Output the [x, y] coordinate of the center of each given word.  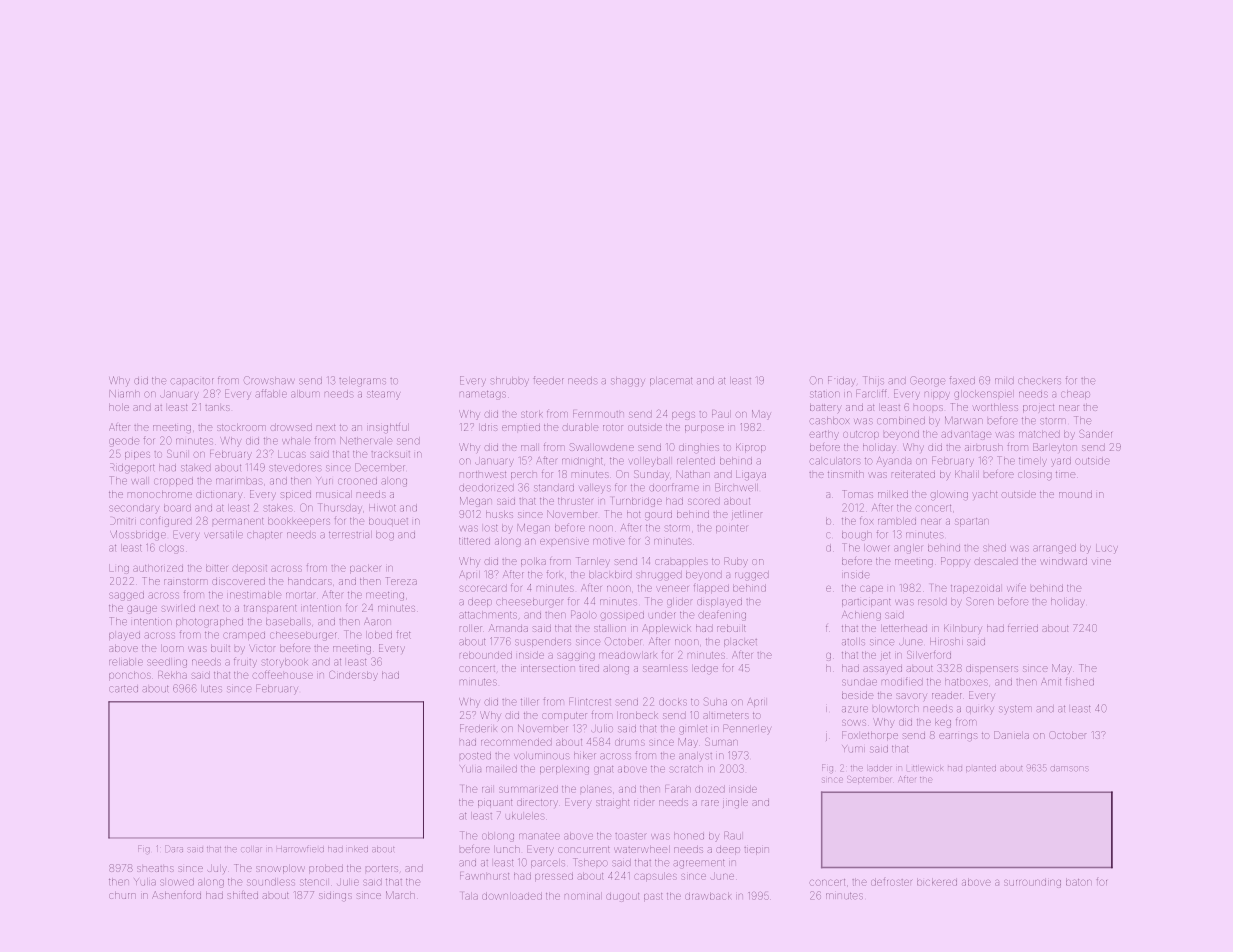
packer [365, 568]
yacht [984, 495]
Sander [1095, 434]
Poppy [955, 562]
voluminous [542, 755]
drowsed [291, 427]
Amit [1051, 681]
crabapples [681, 562]
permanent [238, 521]
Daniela [1011, 735]
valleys [595, 489]
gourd [658, 515]
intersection [547, 668]
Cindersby [353, 676]
